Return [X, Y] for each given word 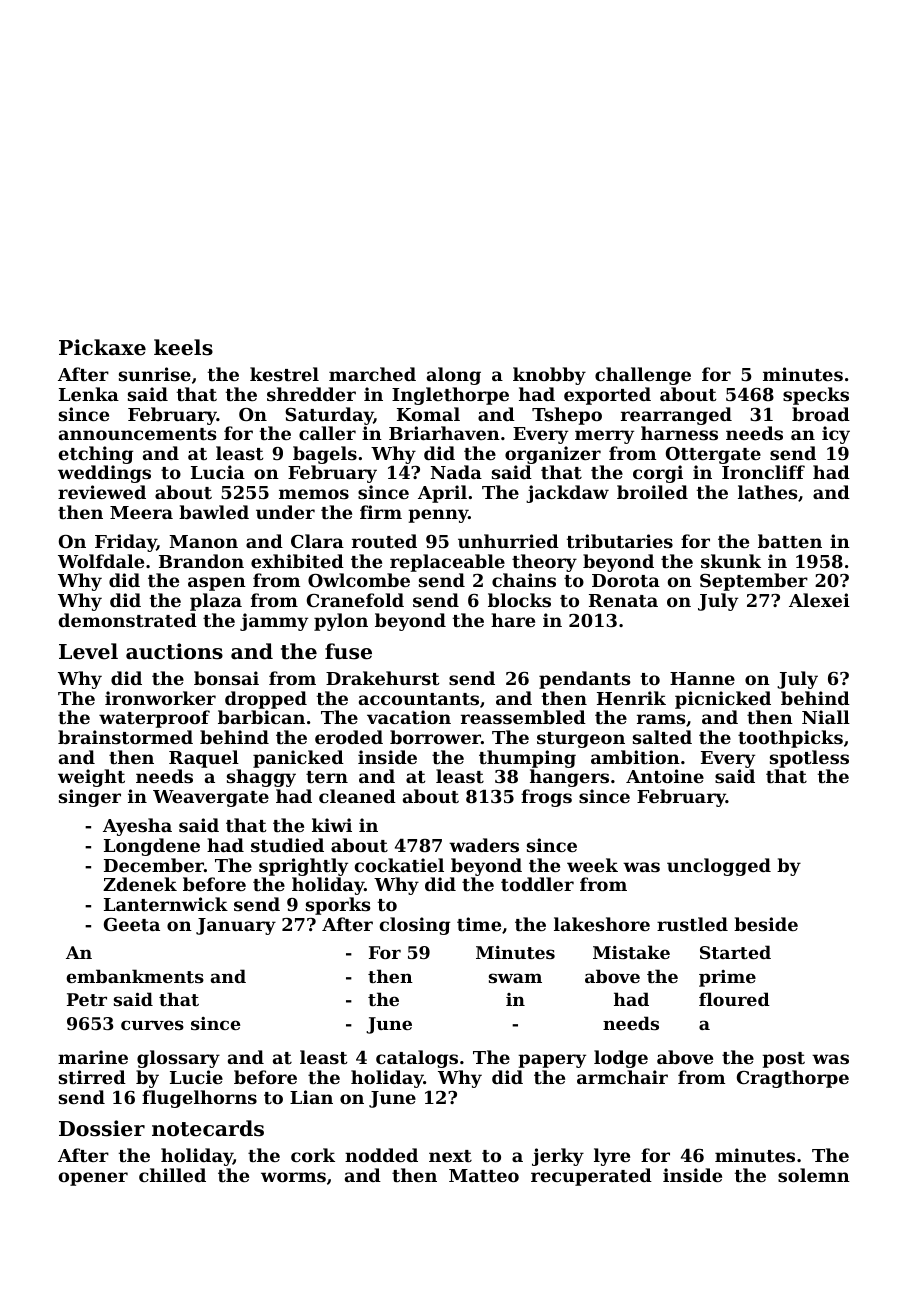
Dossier [102, 1128]
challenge [643, 376]
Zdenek [140, 884]
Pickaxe [102, 347]
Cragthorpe [793, 1079]
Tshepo [567, 416]
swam [515, 978]
